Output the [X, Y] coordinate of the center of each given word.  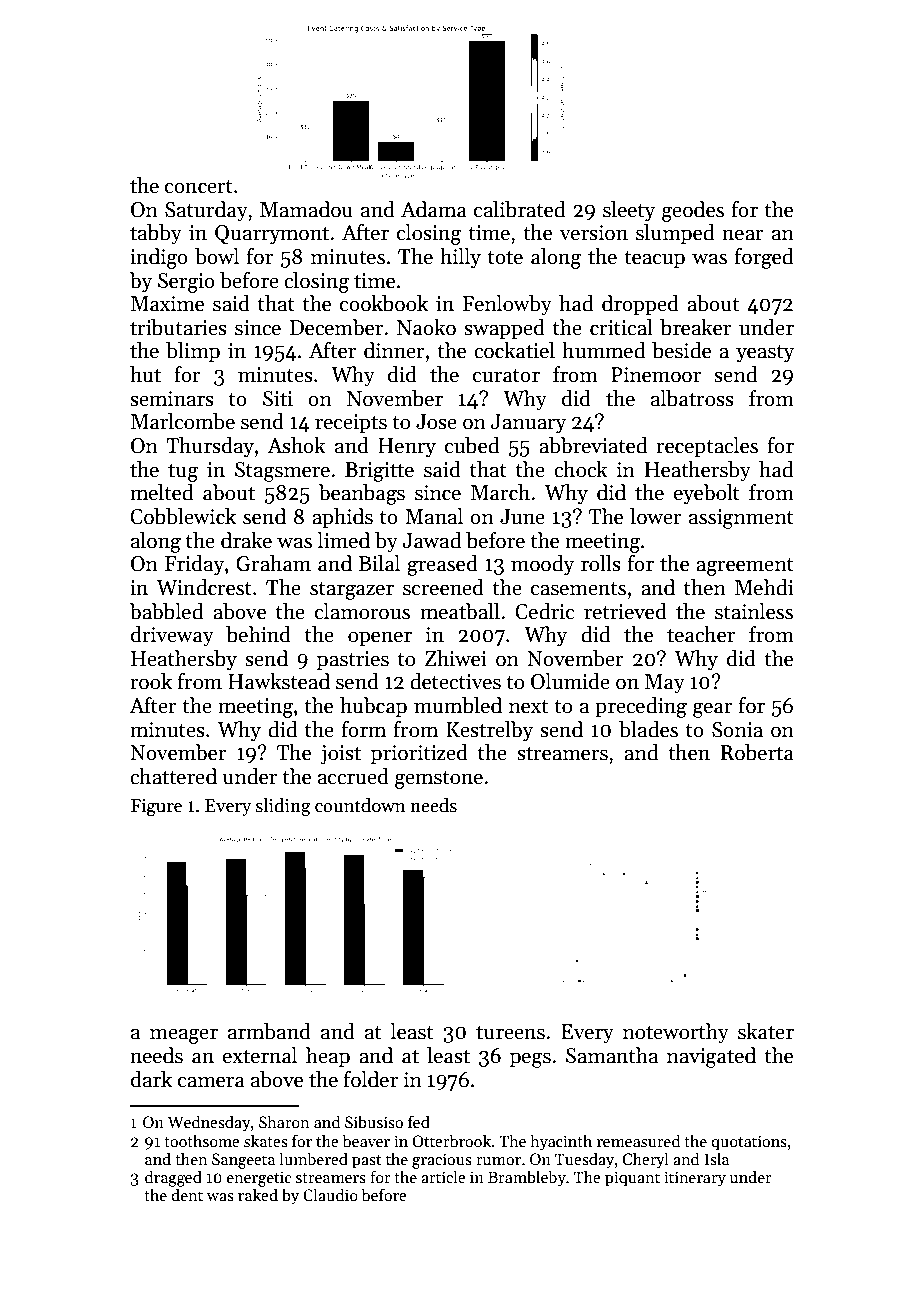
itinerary [695, 1179]
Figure [156, 808]
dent [187, 1194]
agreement [745, 567]
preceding [641, 707]
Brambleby [527, 1178]
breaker [695, 327]
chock [581, 469]
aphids [342, 518]
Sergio [186, 283]
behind [258, 634]
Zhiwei [456, 658]
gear [713, 710]
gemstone [439, 780]
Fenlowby [507, 305]
